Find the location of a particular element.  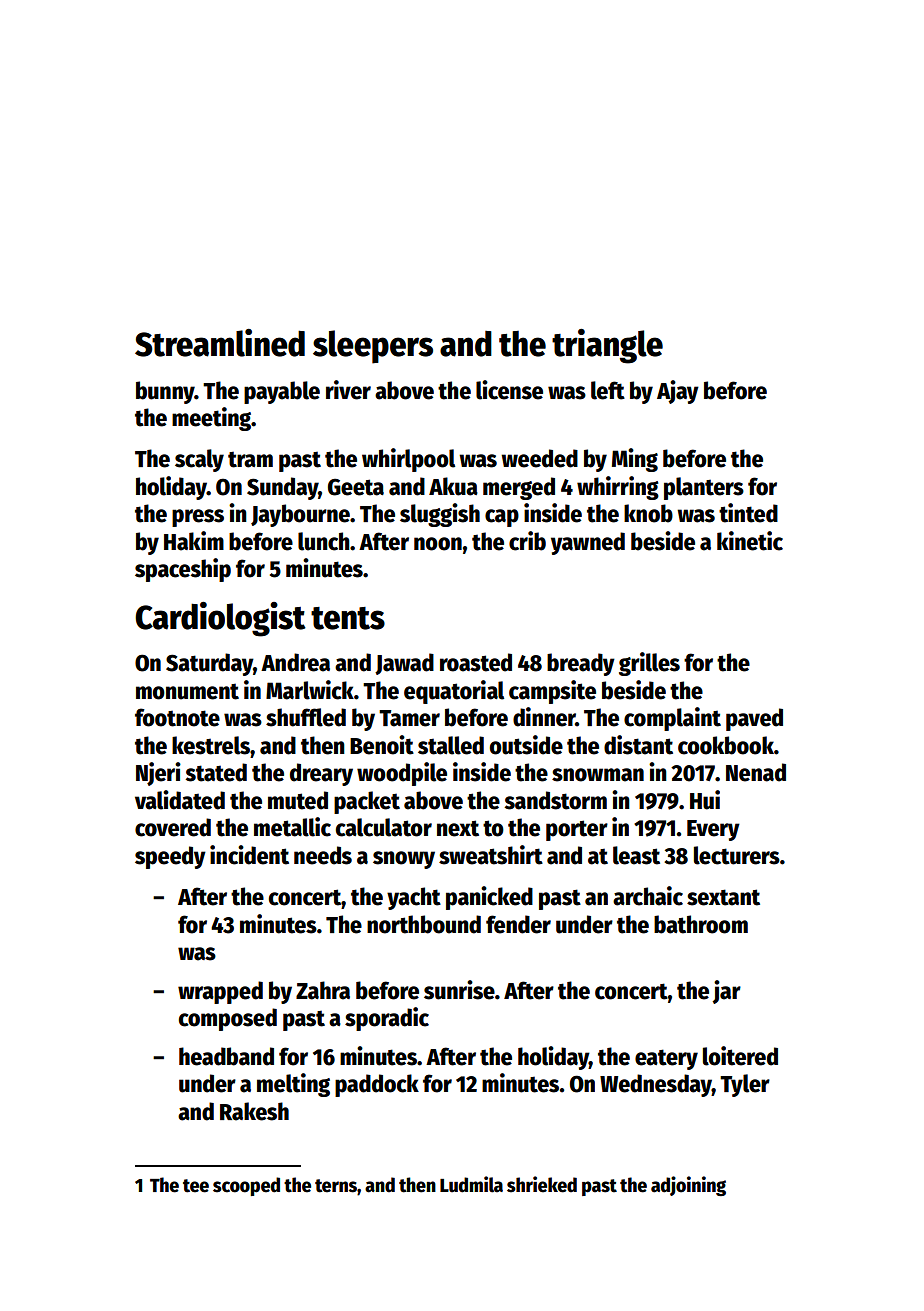

Ajay is located at coordinates (678, 392).
